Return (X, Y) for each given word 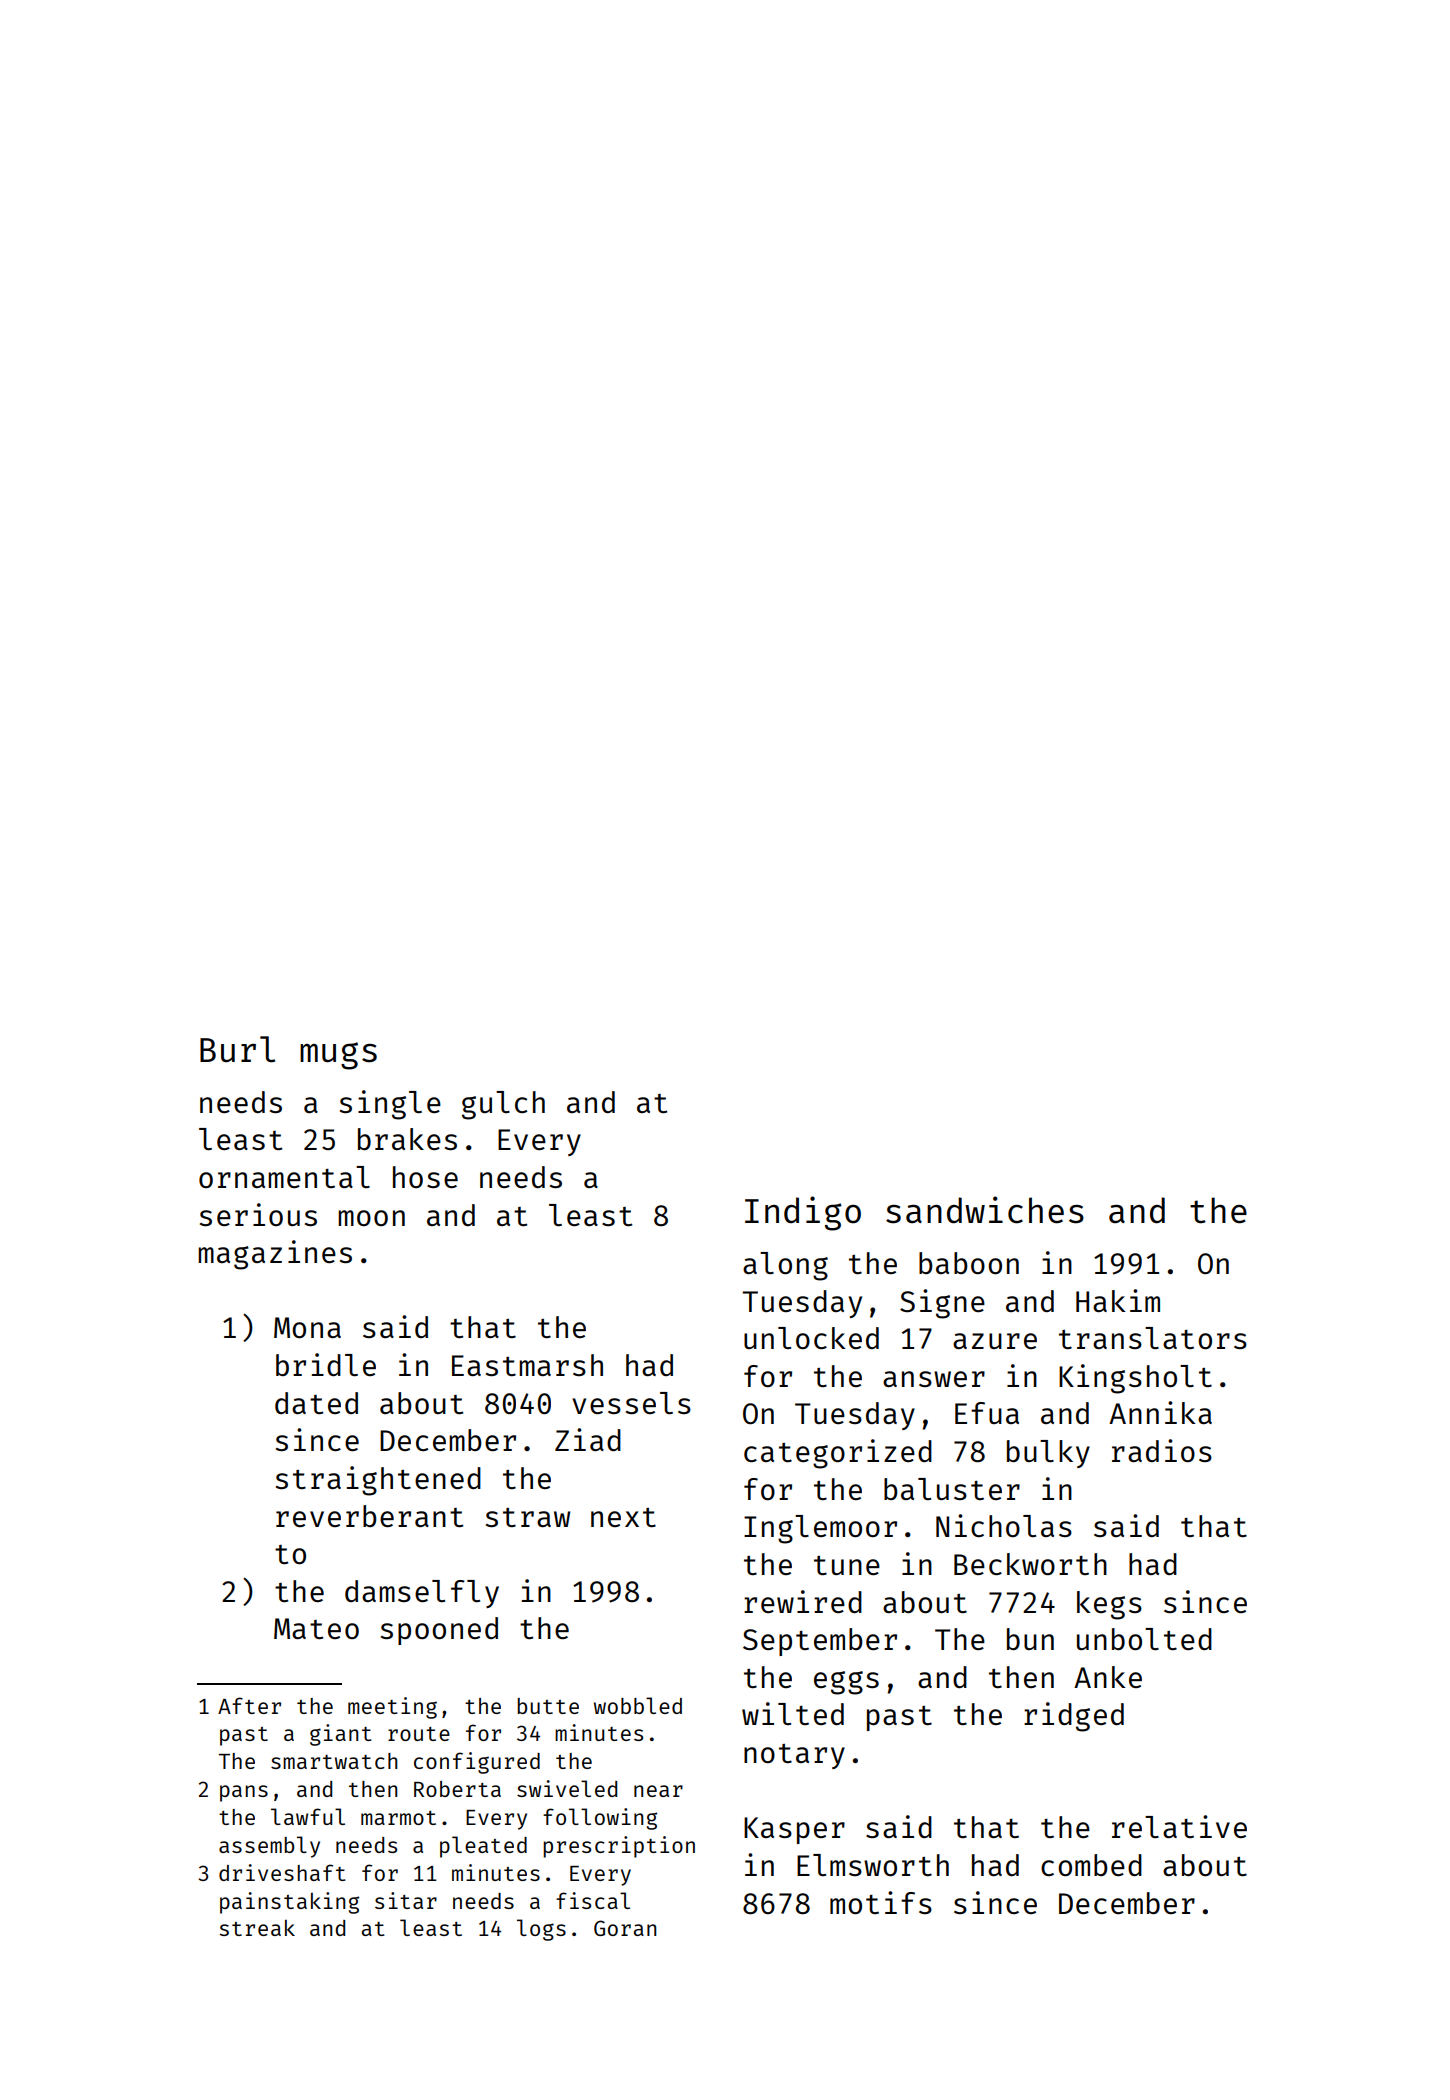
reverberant (369, 1516)
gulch (503, 1105)
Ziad (588, 1439)
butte (548, 1706)
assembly (269, 1847)
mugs (338, 1056)
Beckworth (1030, 1564)
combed (1091, 1865)
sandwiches (985, 1210)
